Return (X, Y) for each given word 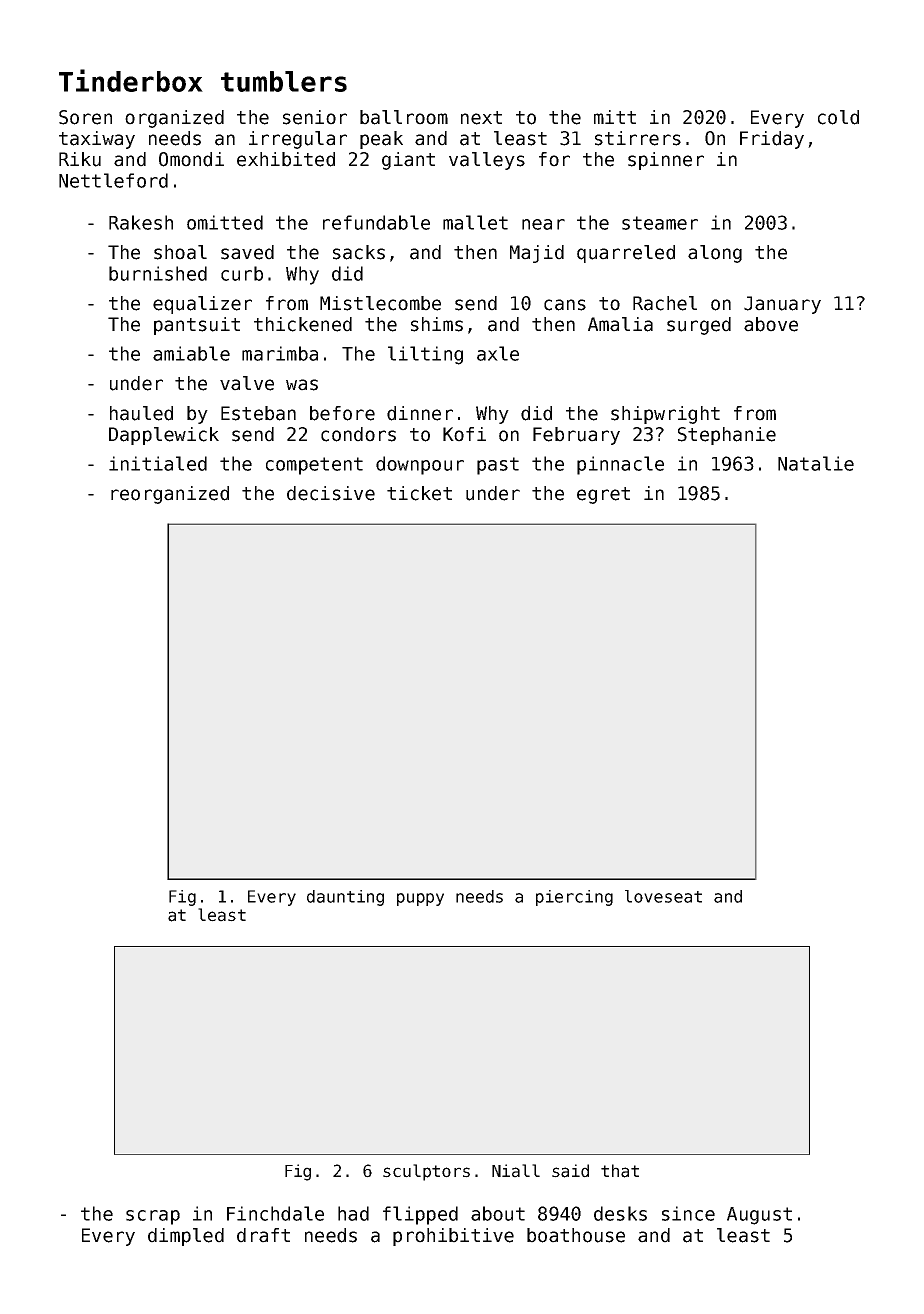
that (620, 1171)
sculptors (426, 1172)
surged (699, 326)
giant (408, 161)
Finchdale (275, 1213)
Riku (80, 159)
